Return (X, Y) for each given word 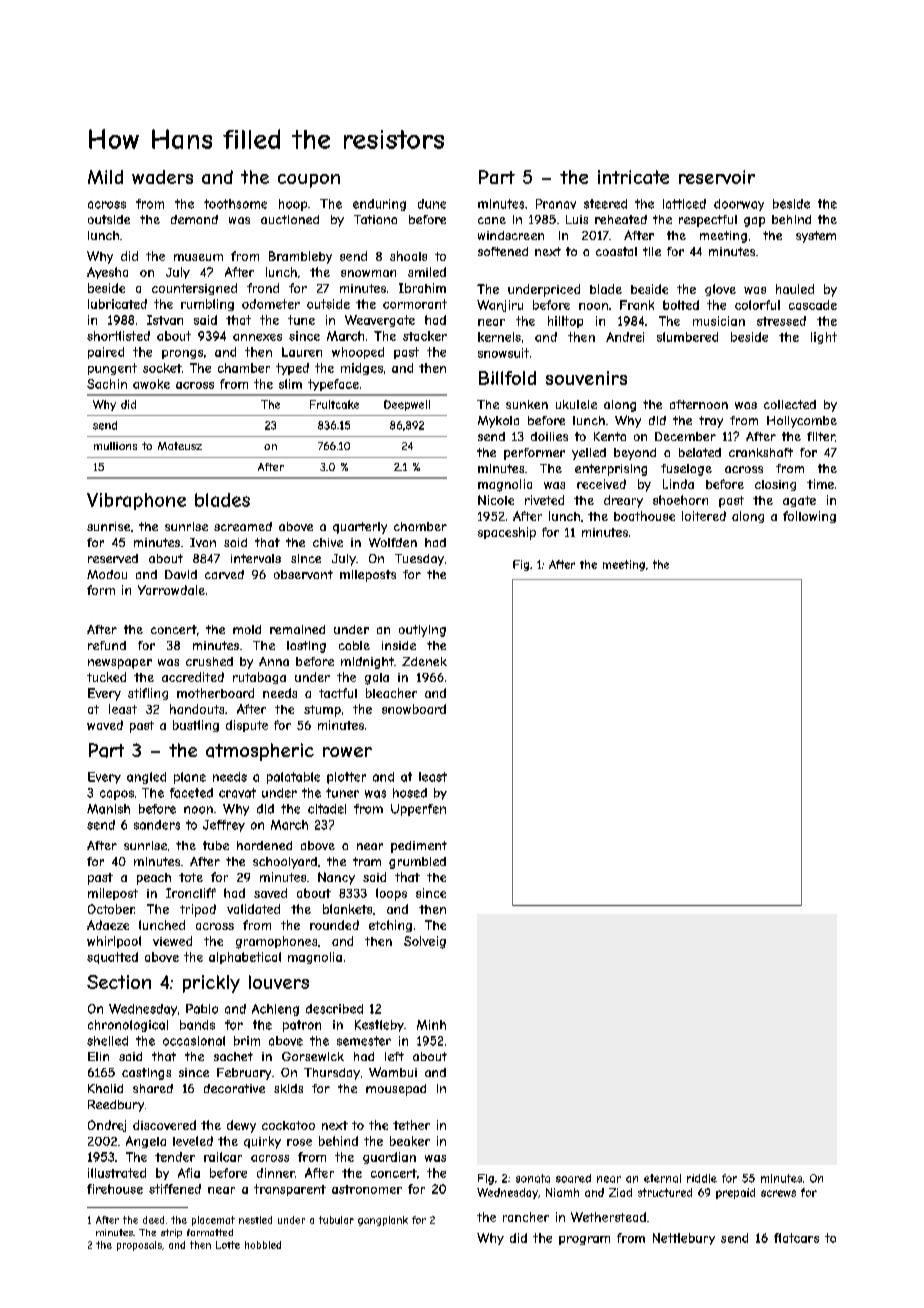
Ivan (203, 542)
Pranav (556, 204)
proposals (139, 1246)
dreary (623, 501)
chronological (128, 1026)
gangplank (383, 1221)
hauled (795, 289)
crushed (209, 661)
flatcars (796, 1238)
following (809, 517)
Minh (431, 1025)
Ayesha (107, 273)
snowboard (414, 709)
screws (778, 1193)
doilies (549, 436)
